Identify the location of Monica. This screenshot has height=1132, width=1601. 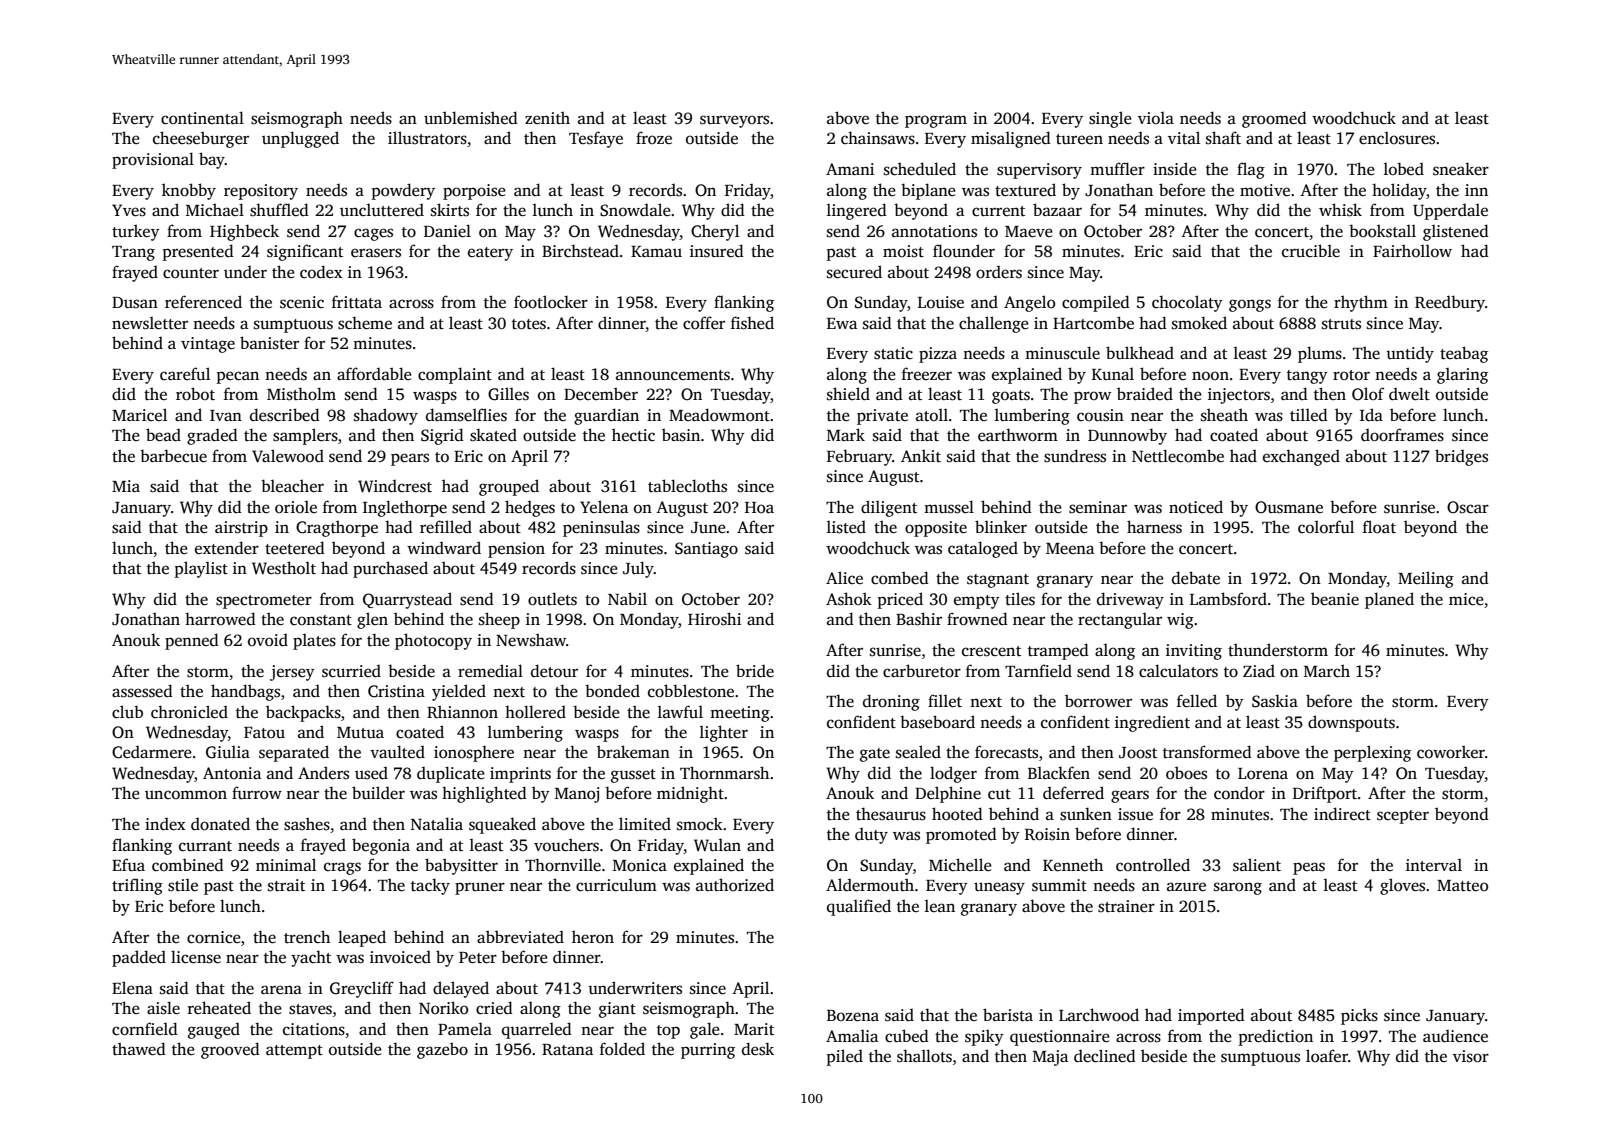
(640, 865).
